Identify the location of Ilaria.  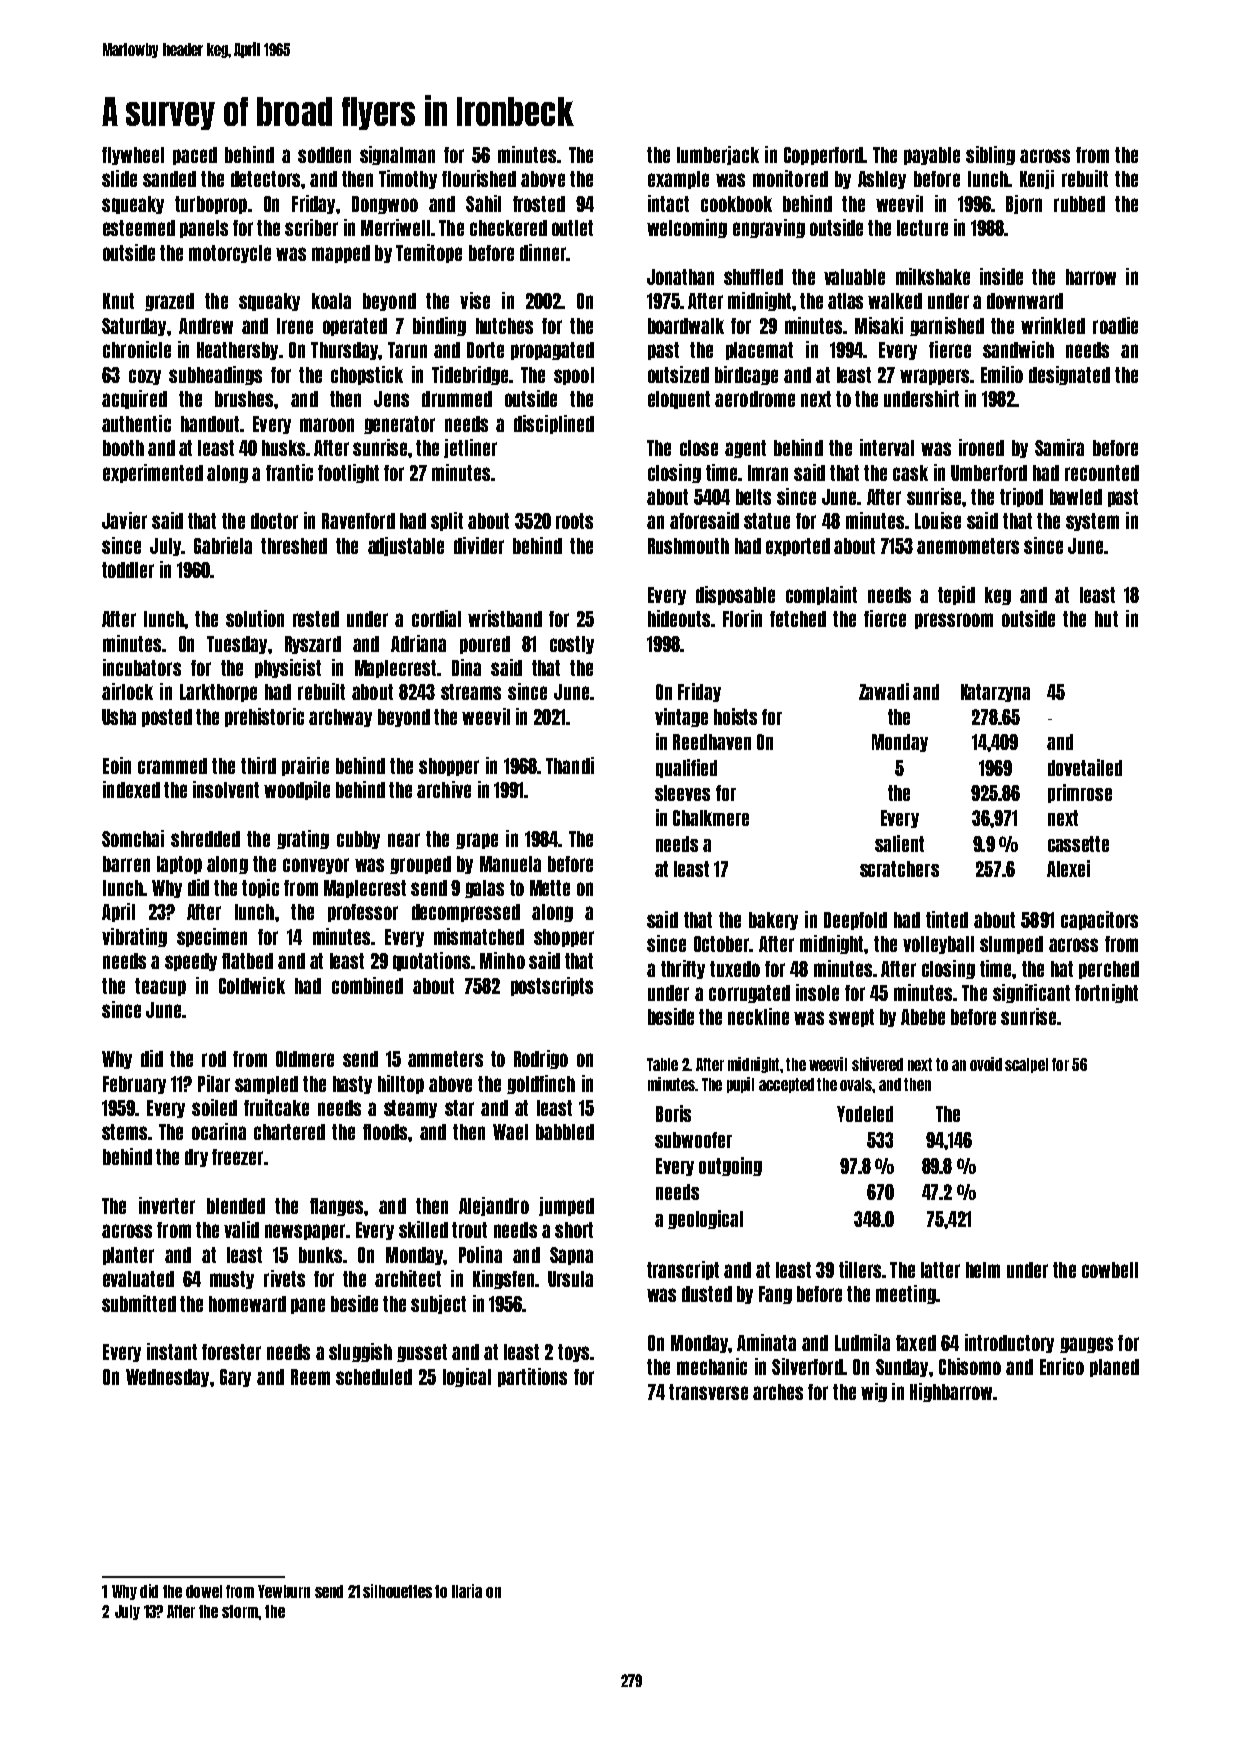
(467, 1591).
